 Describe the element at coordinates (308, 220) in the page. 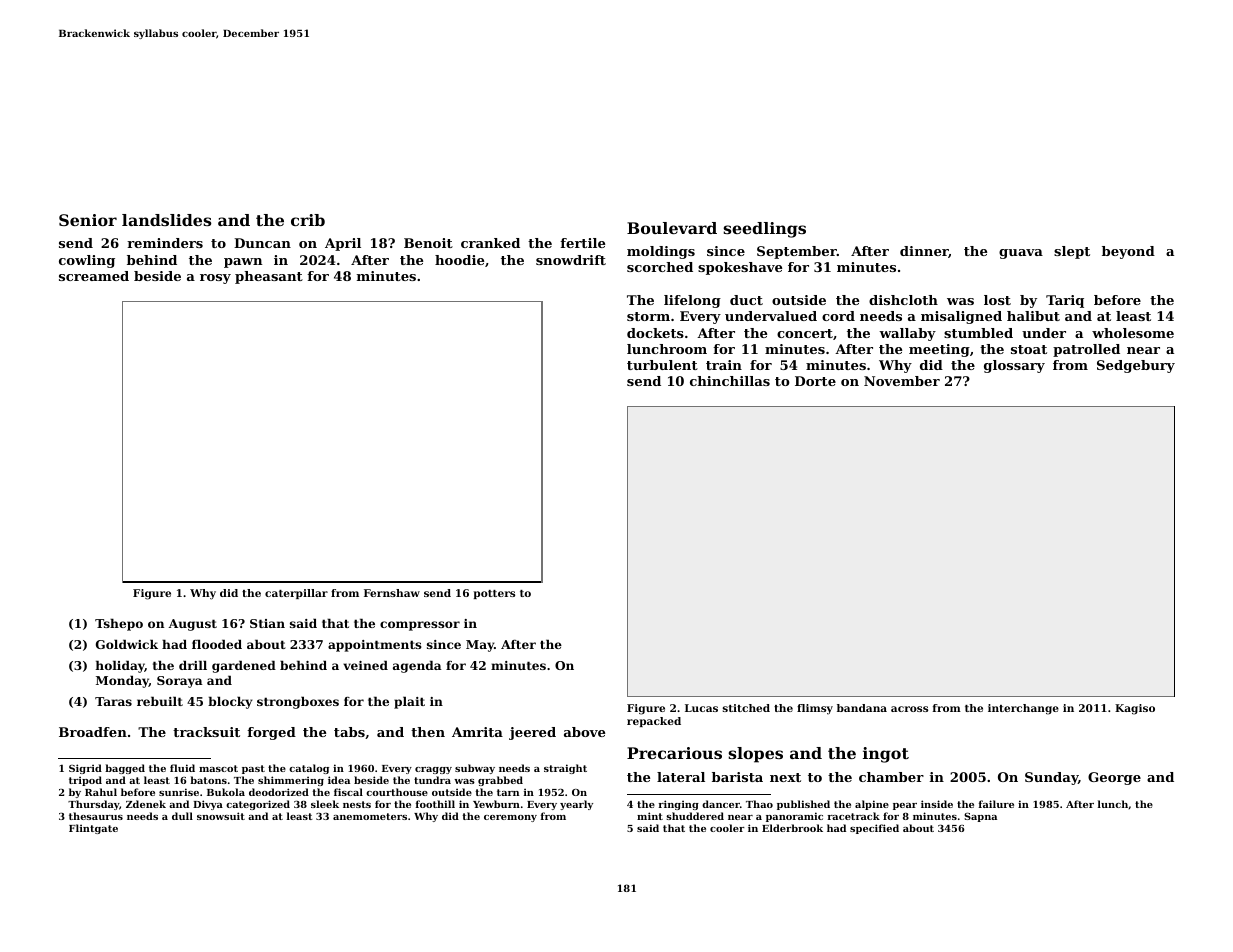

I see `crib` at that location.
